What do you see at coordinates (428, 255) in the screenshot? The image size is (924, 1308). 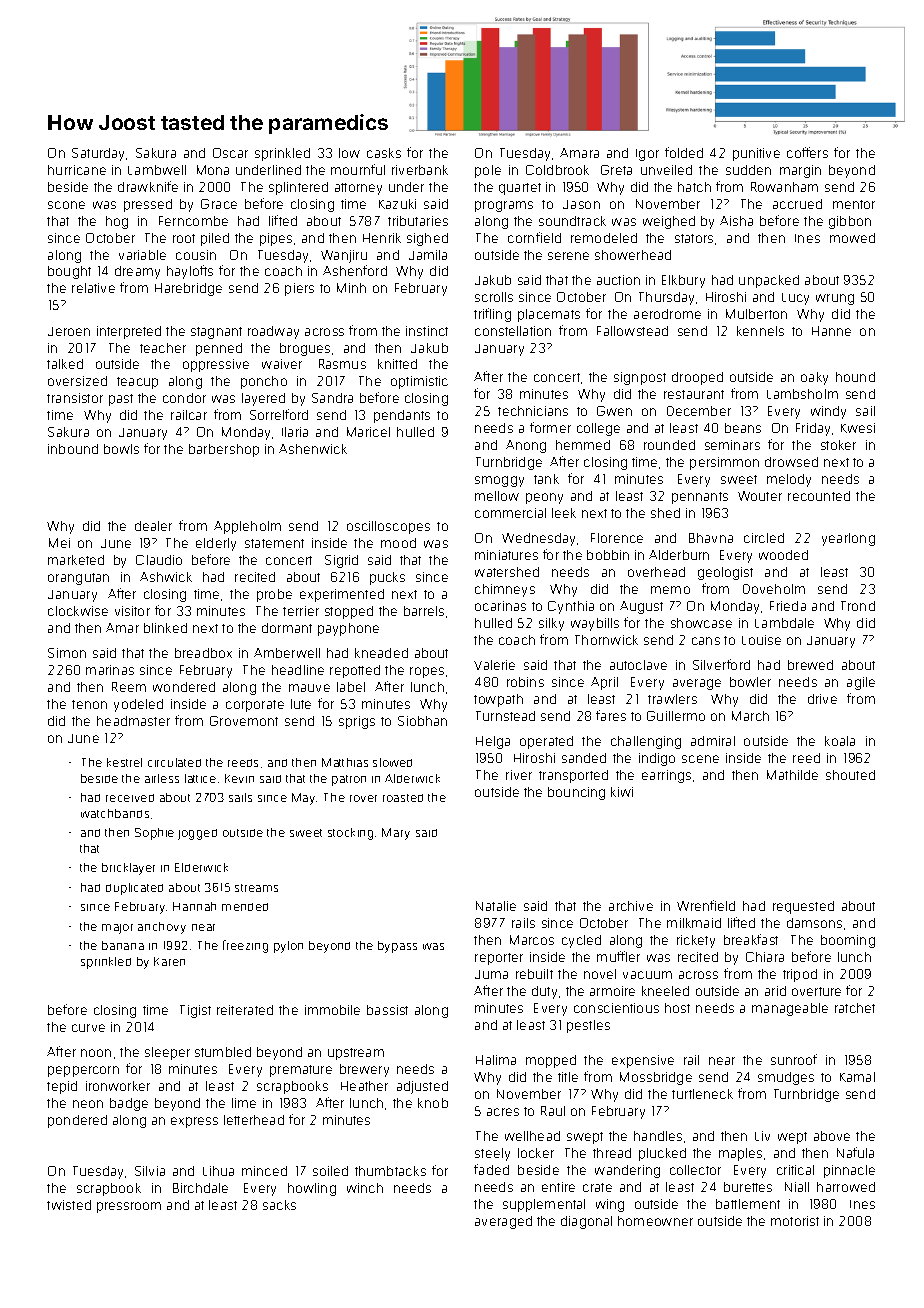 I see `Jamila` at bounding box center [428, 255].
